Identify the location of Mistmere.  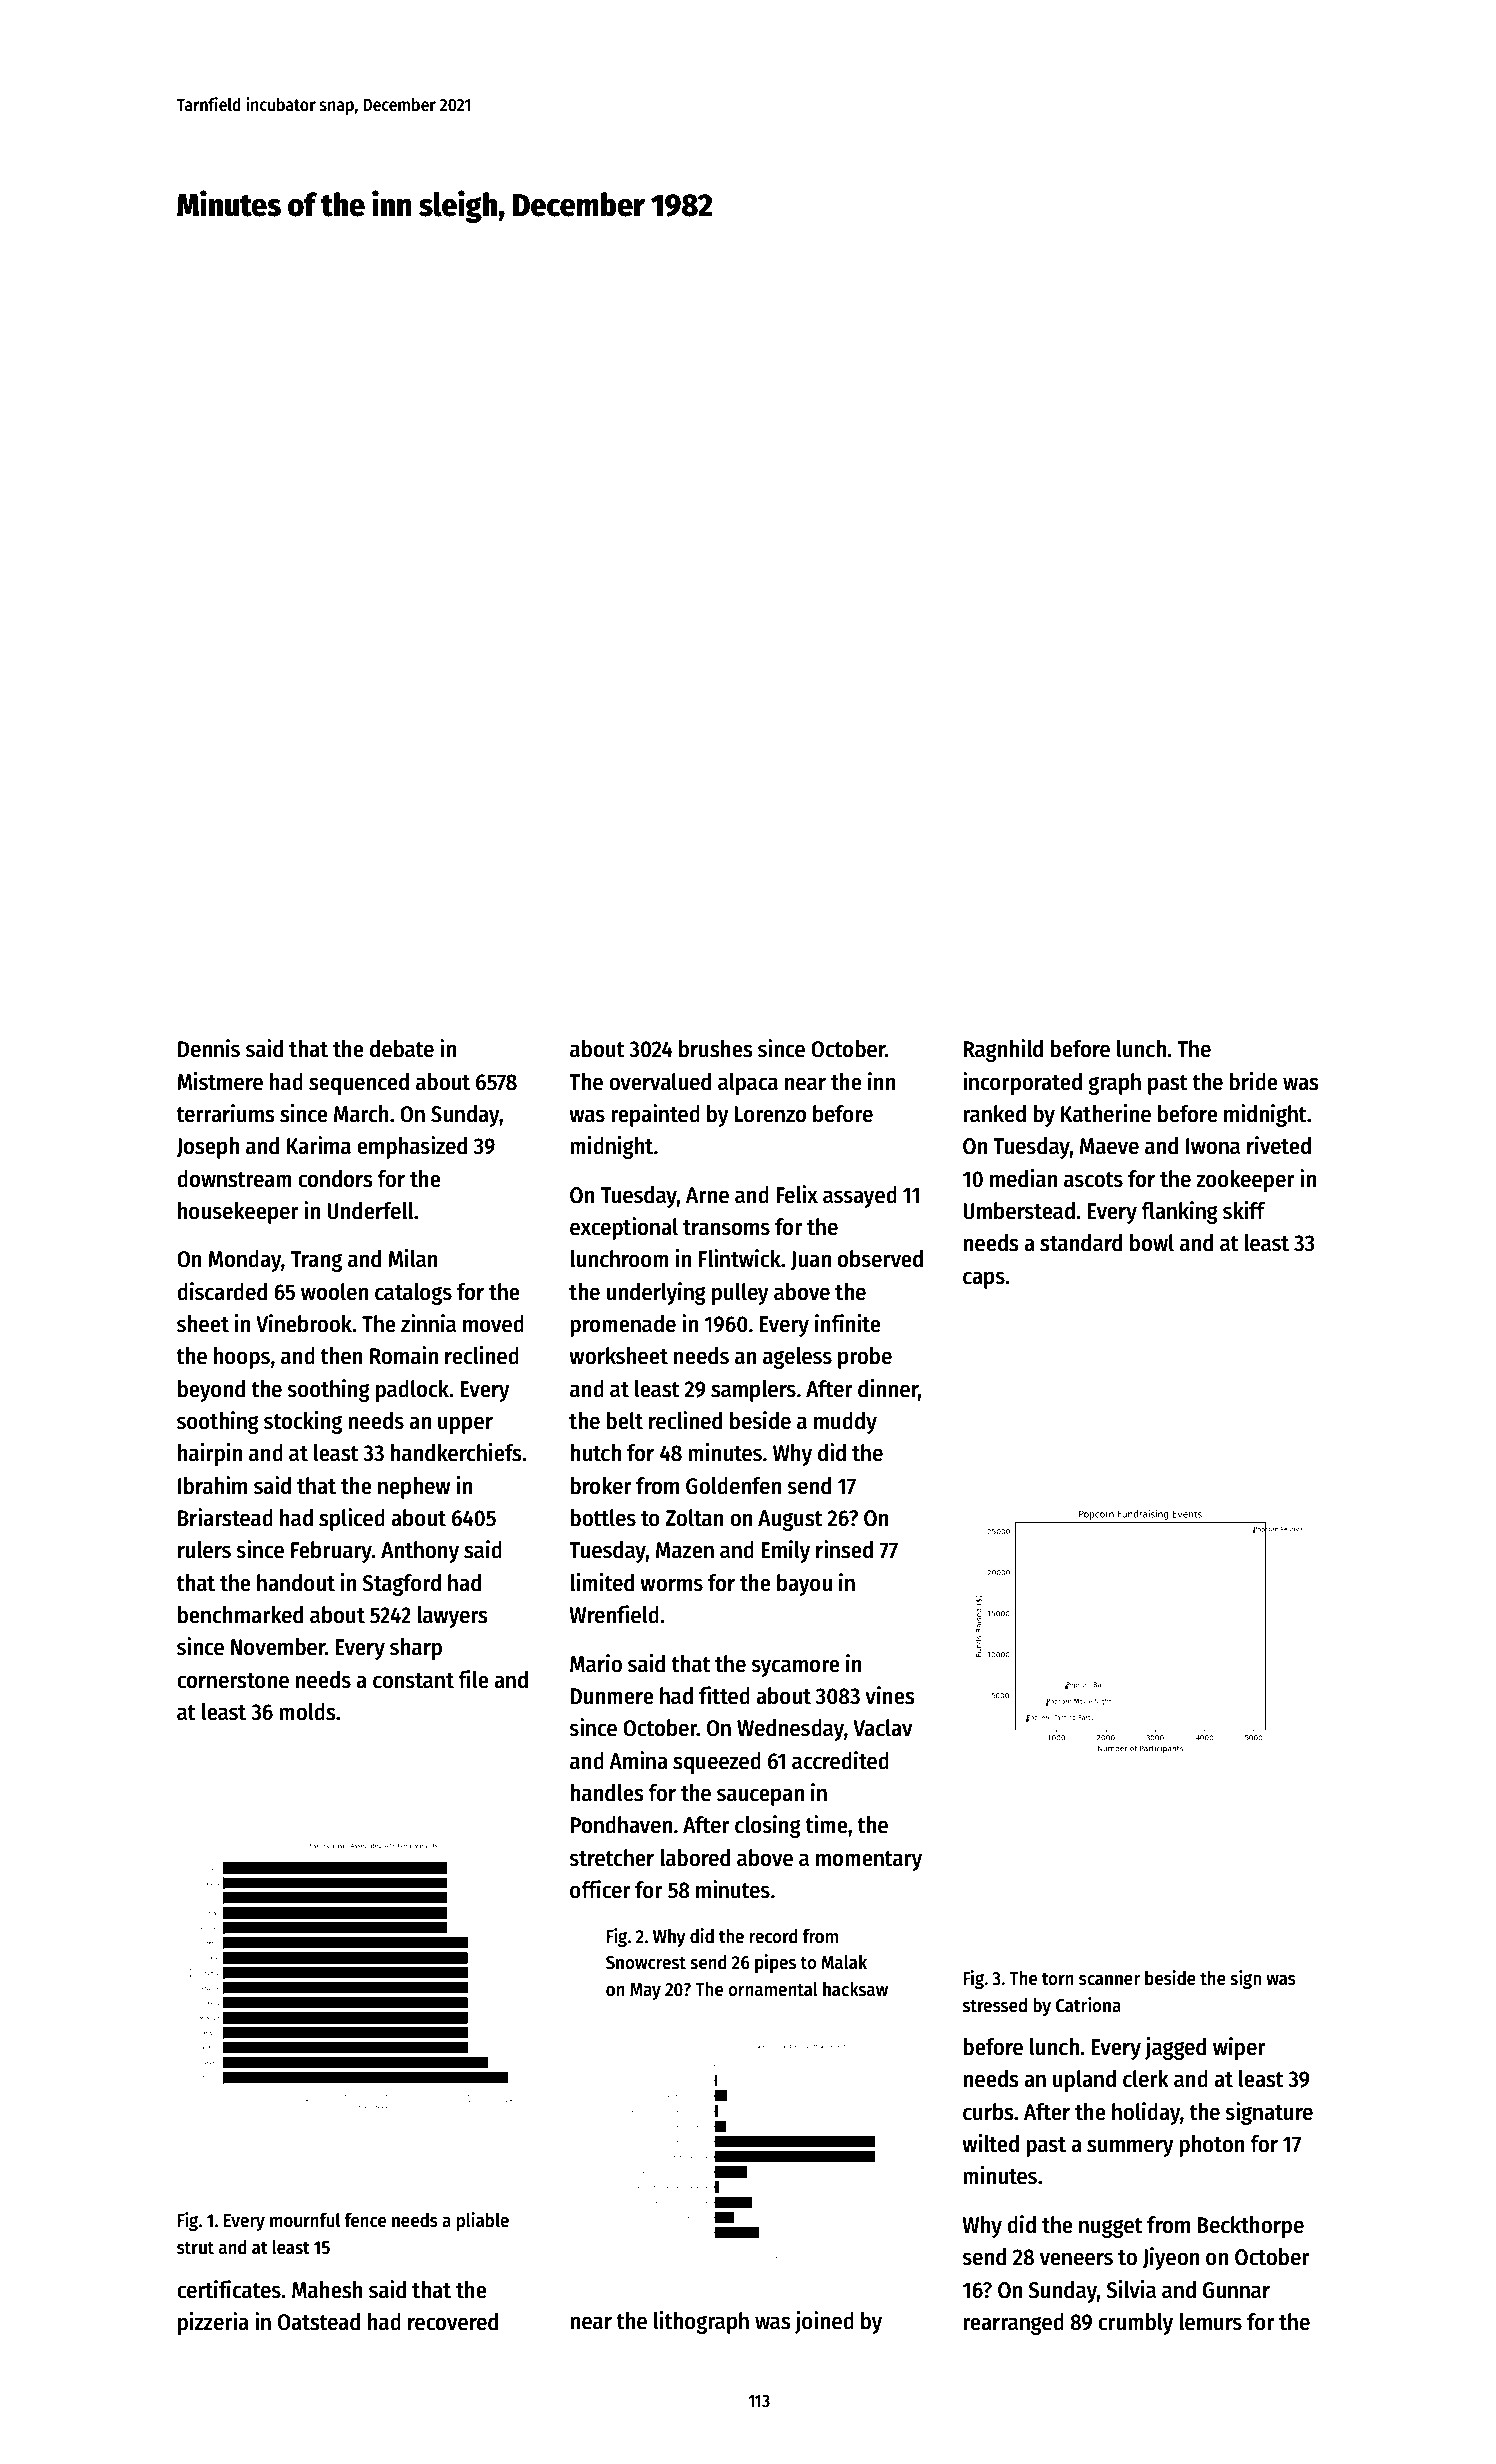
(220, 1081).
